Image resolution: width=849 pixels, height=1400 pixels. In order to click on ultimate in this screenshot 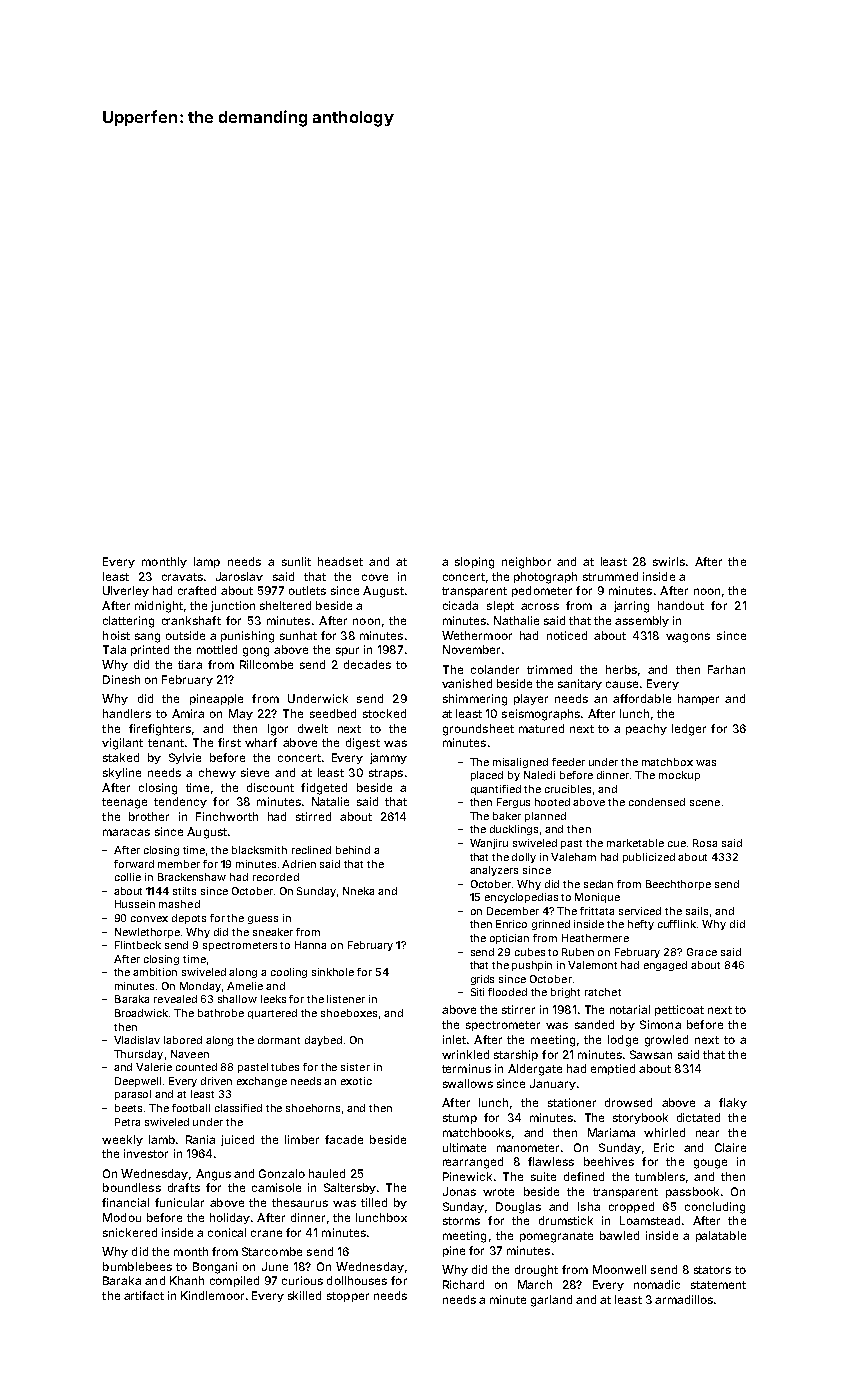, I will do `click(464, 1147)`.
